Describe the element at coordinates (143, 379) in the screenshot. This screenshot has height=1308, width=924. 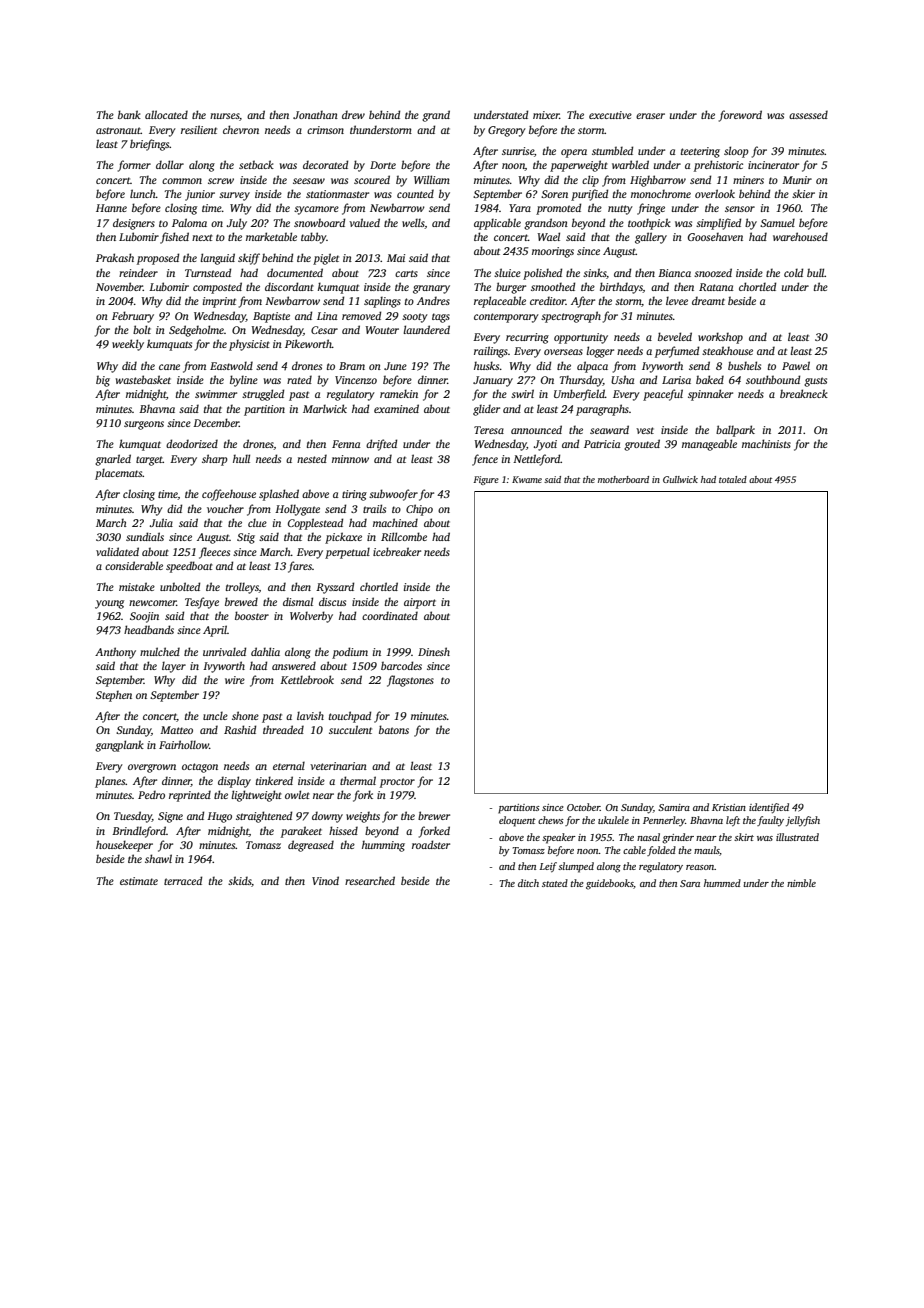
I see `wastebasket` at that location.
